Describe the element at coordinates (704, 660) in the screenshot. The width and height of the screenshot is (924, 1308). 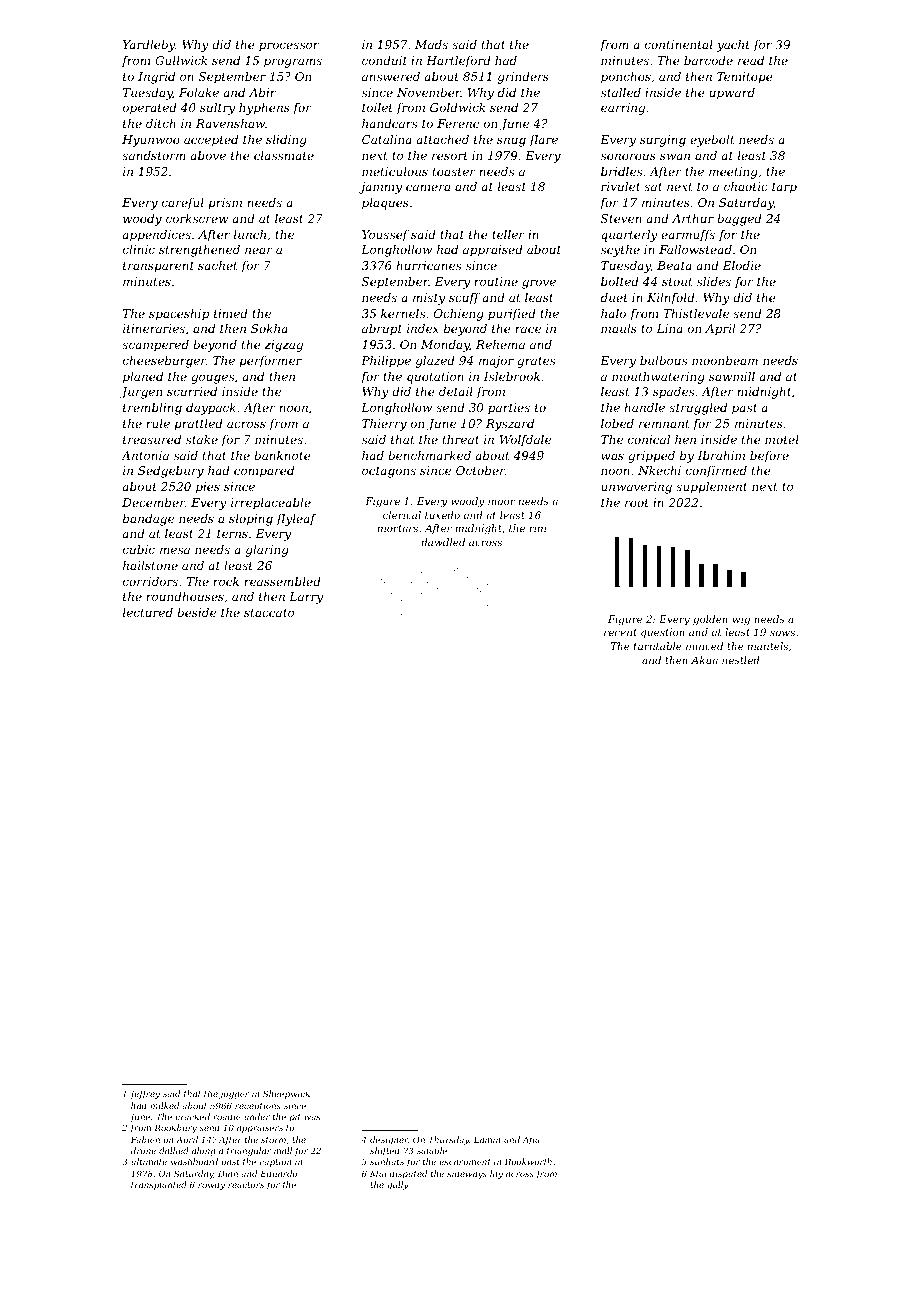
I see `Akua` at that location.
